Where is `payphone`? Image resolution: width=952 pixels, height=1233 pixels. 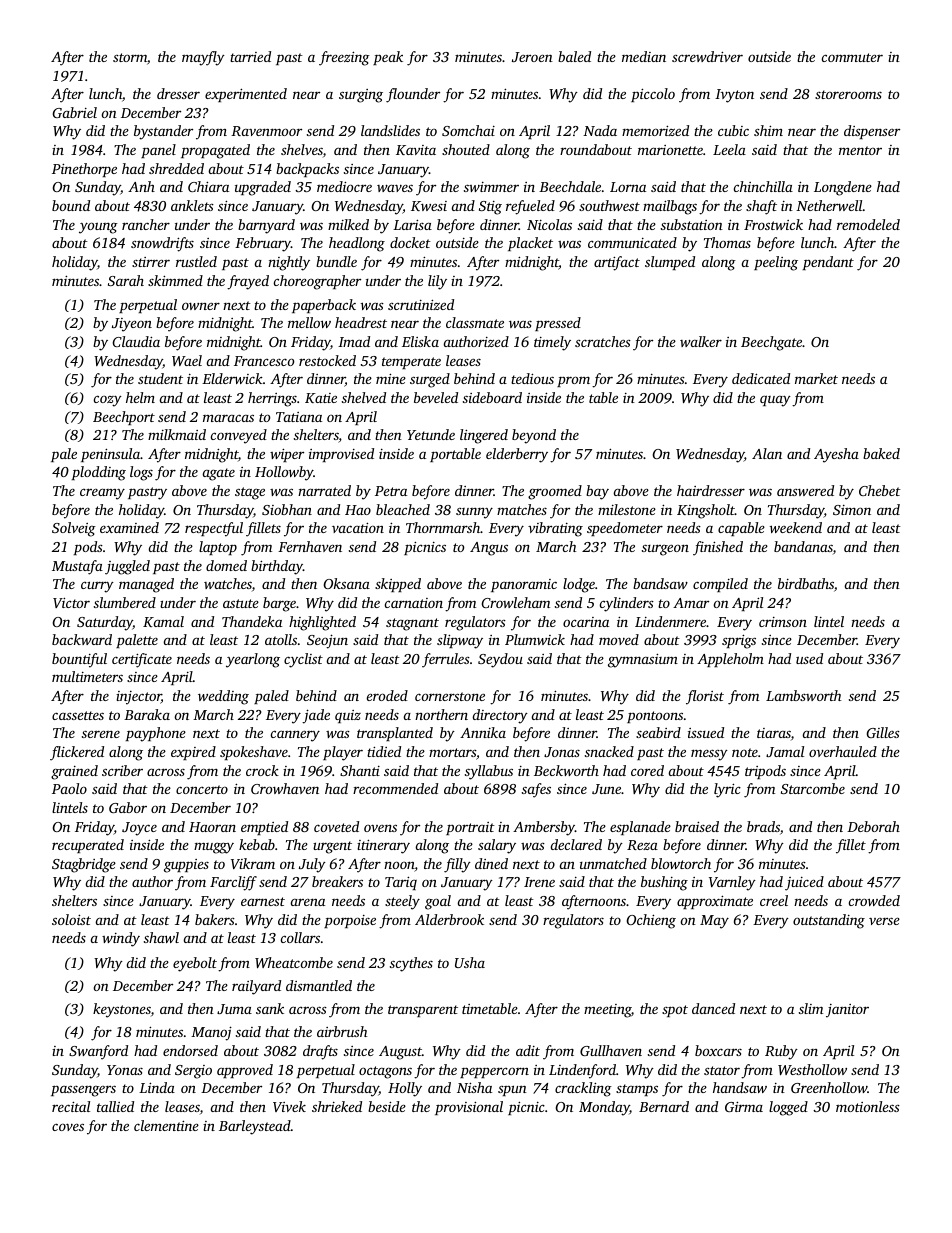
payphone is located at coordinates (156, 734).
